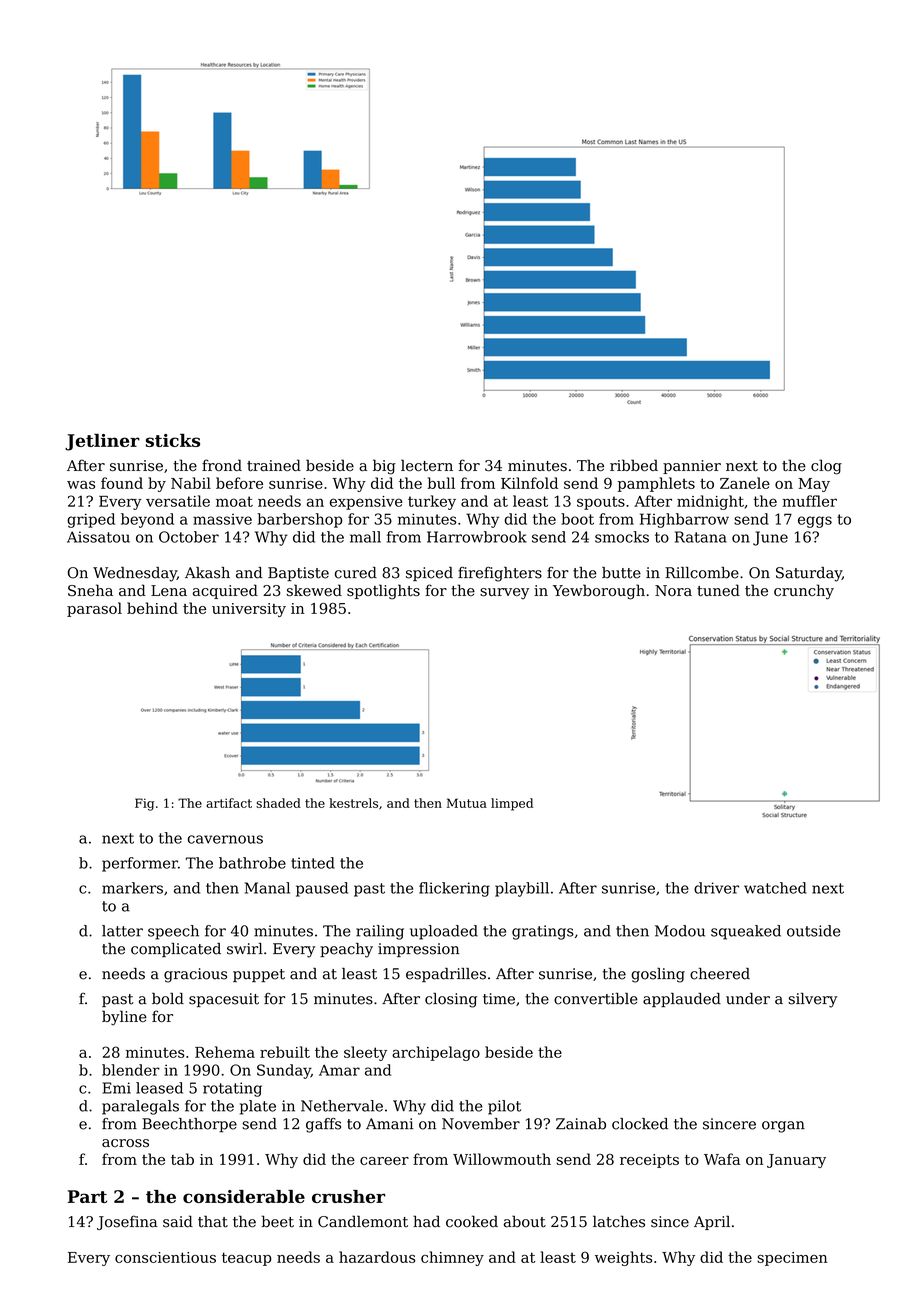 The image size is (924, 1308). I want to click on found, so click(122, 483).
